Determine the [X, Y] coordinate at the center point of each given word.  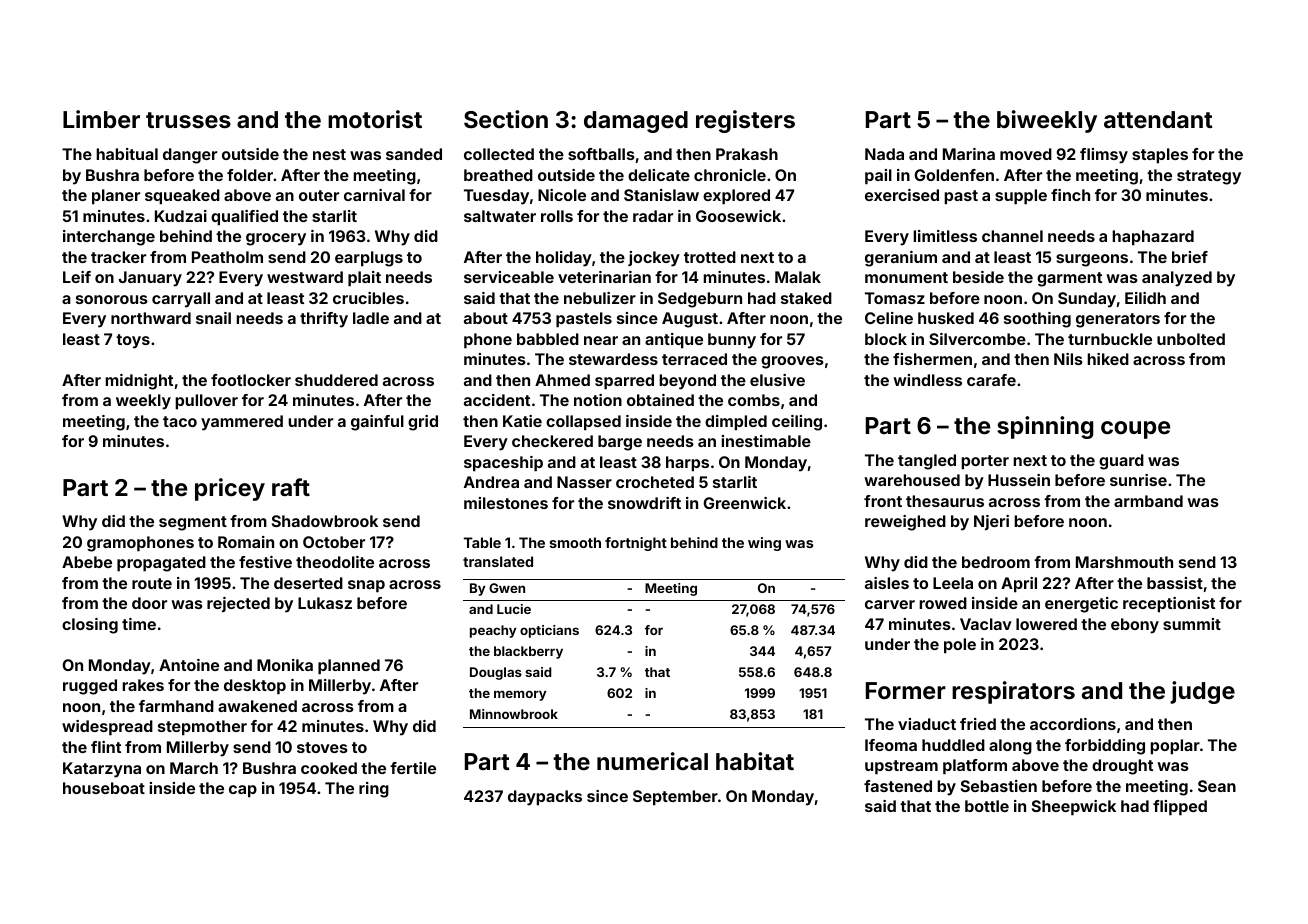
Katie [522, 421]
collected [499, 154]
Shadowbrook [325, 521]
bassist [1175, 583]
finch [1070, 195]
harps [687, 464]
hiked [1108, 359]
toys [133, 341]
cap [243, 791]
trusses [188, 120]
